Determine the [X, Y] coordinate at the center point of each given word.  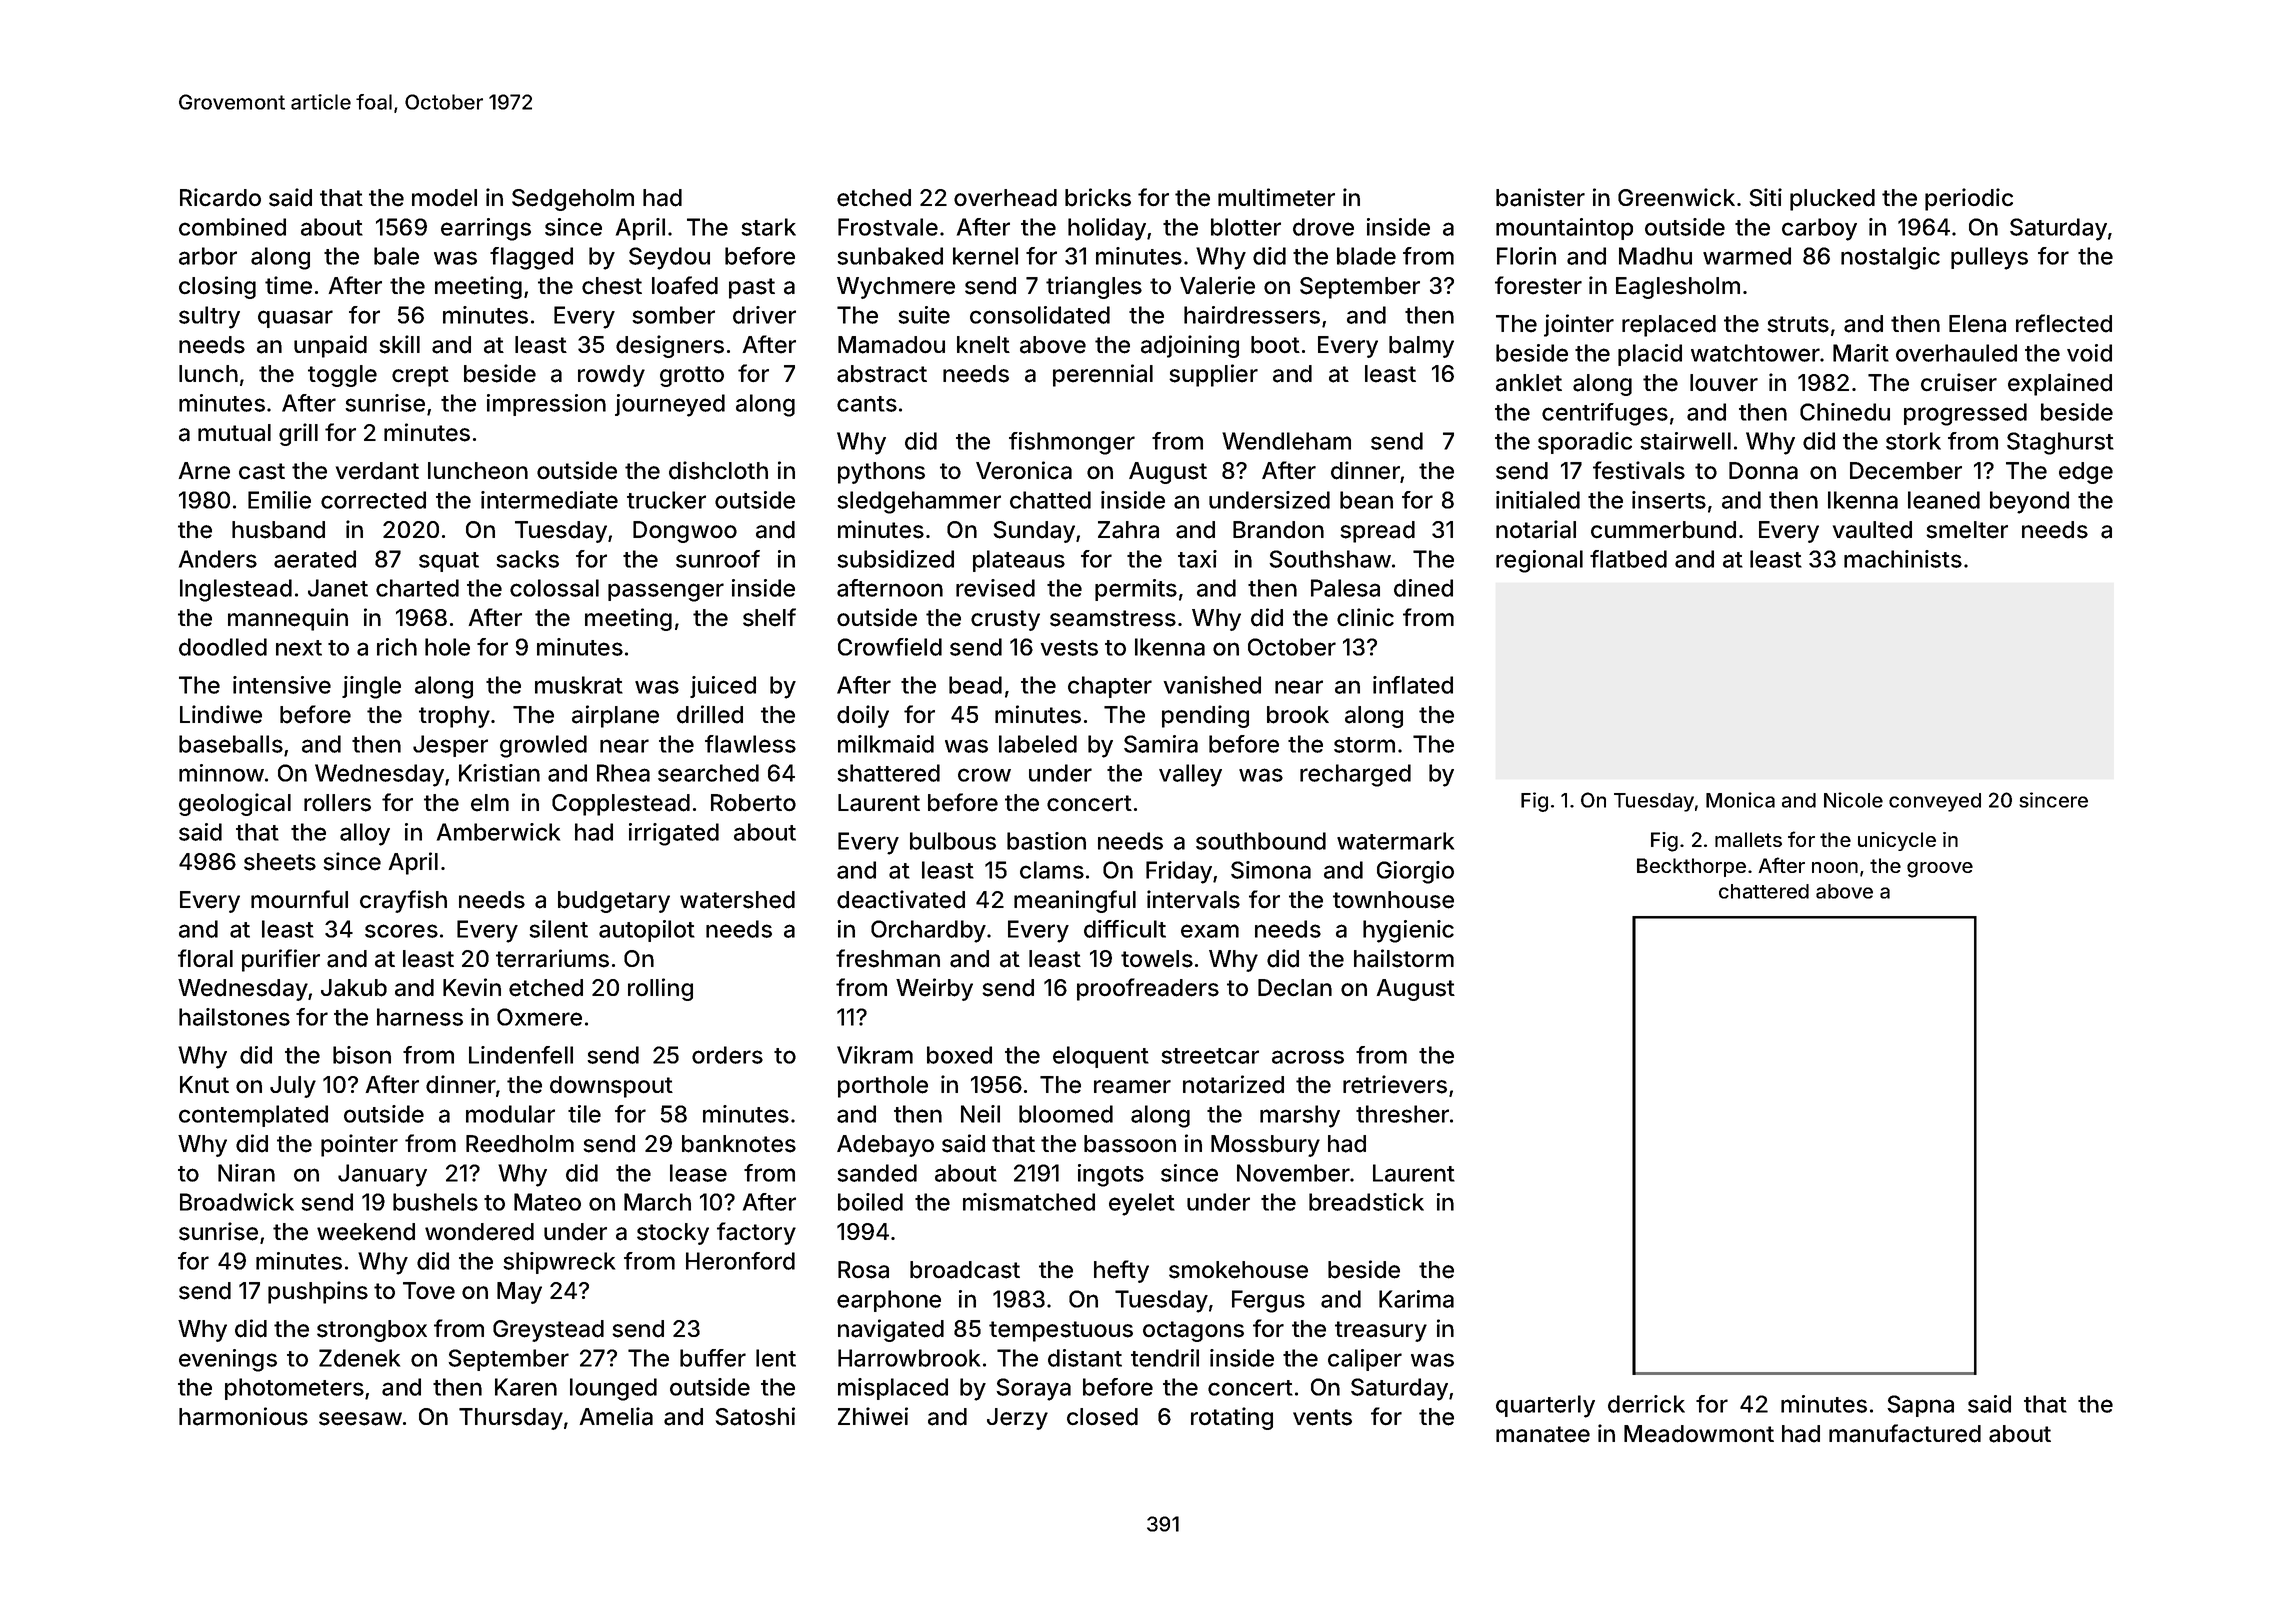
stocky [673, 1234]
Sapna [1920, 1406]
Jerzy [1017, 1419]
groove [1940, 870]
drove [1323, 227]
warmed [1747, 256]
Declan [1295, 988]
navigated [891, 1330]
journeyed [670, 405]
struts [1798, 324]
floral [205, 958]
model [444, 198]
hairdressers [1252, 315]
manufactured [1905, 1433]
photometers [294, 1389]
